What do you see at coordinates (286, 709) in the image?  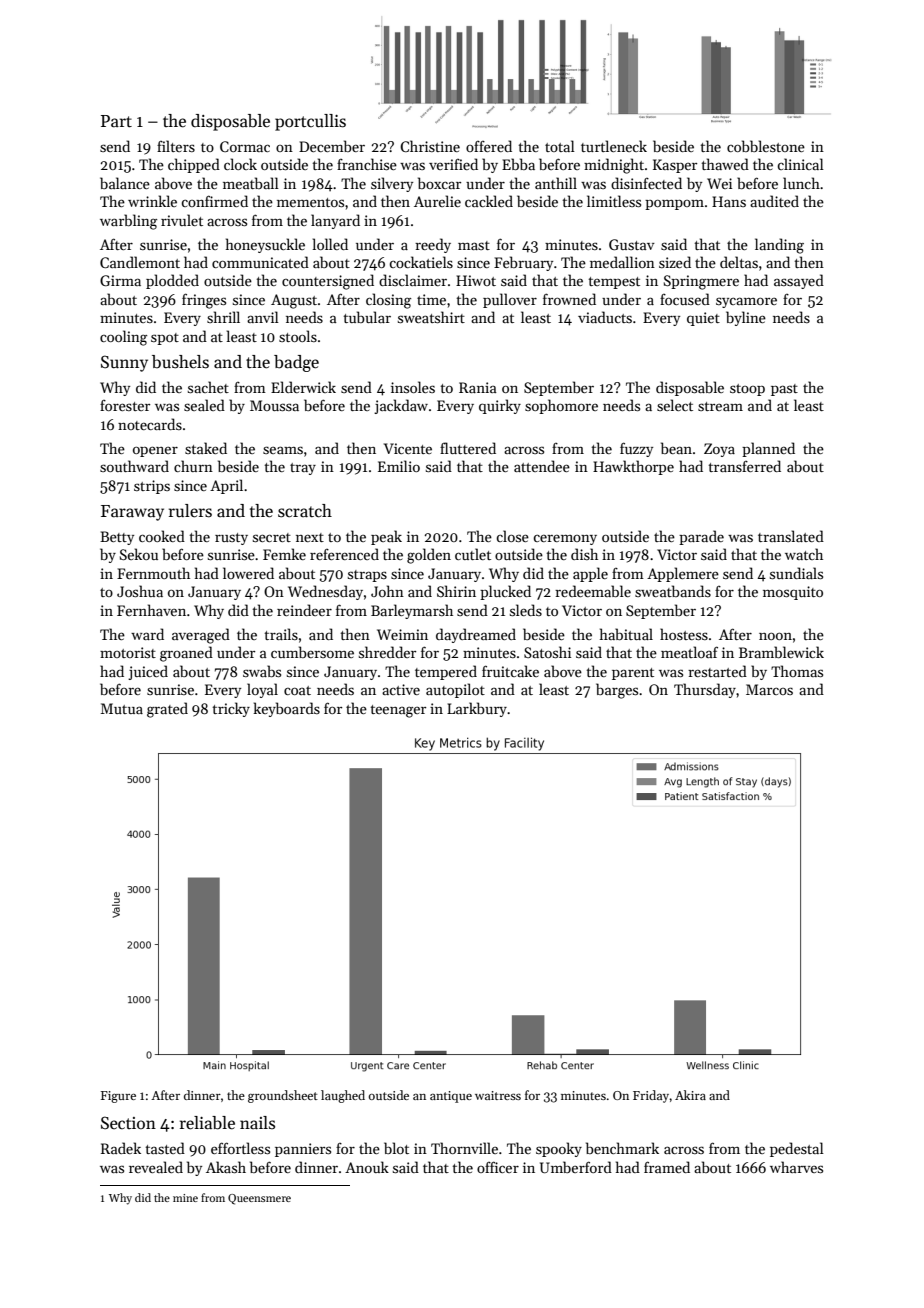 I see `keyboards` at bounding box center [286, 709].
